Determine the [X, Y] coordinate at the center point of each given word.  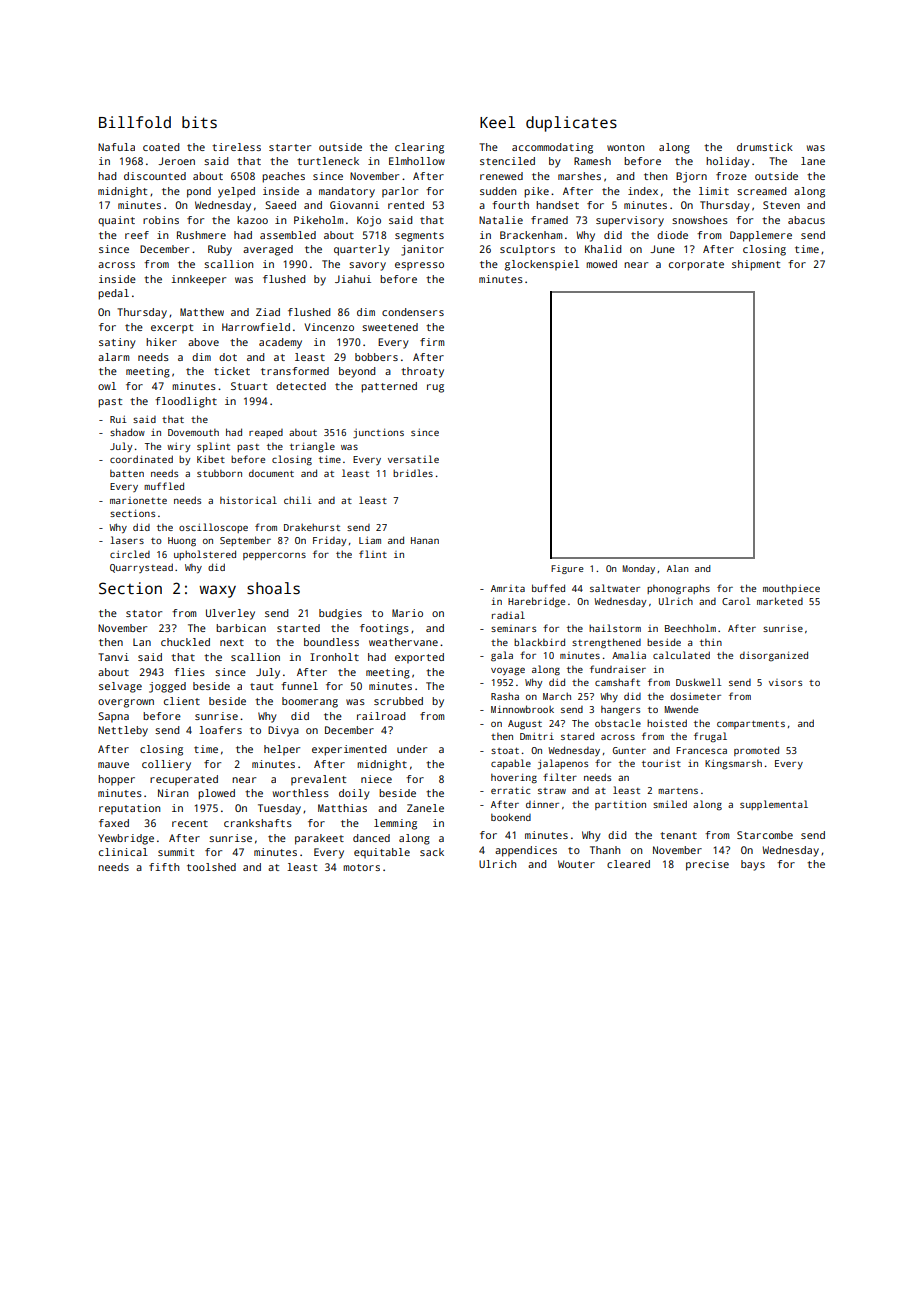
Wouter [576, 864]
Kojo [369, 221]
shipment [756, 265]
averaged [268, 250]
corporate [696, 266]
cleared [628, 864]
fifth [164, 867]
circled [130, 554]
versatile [413, 459]
